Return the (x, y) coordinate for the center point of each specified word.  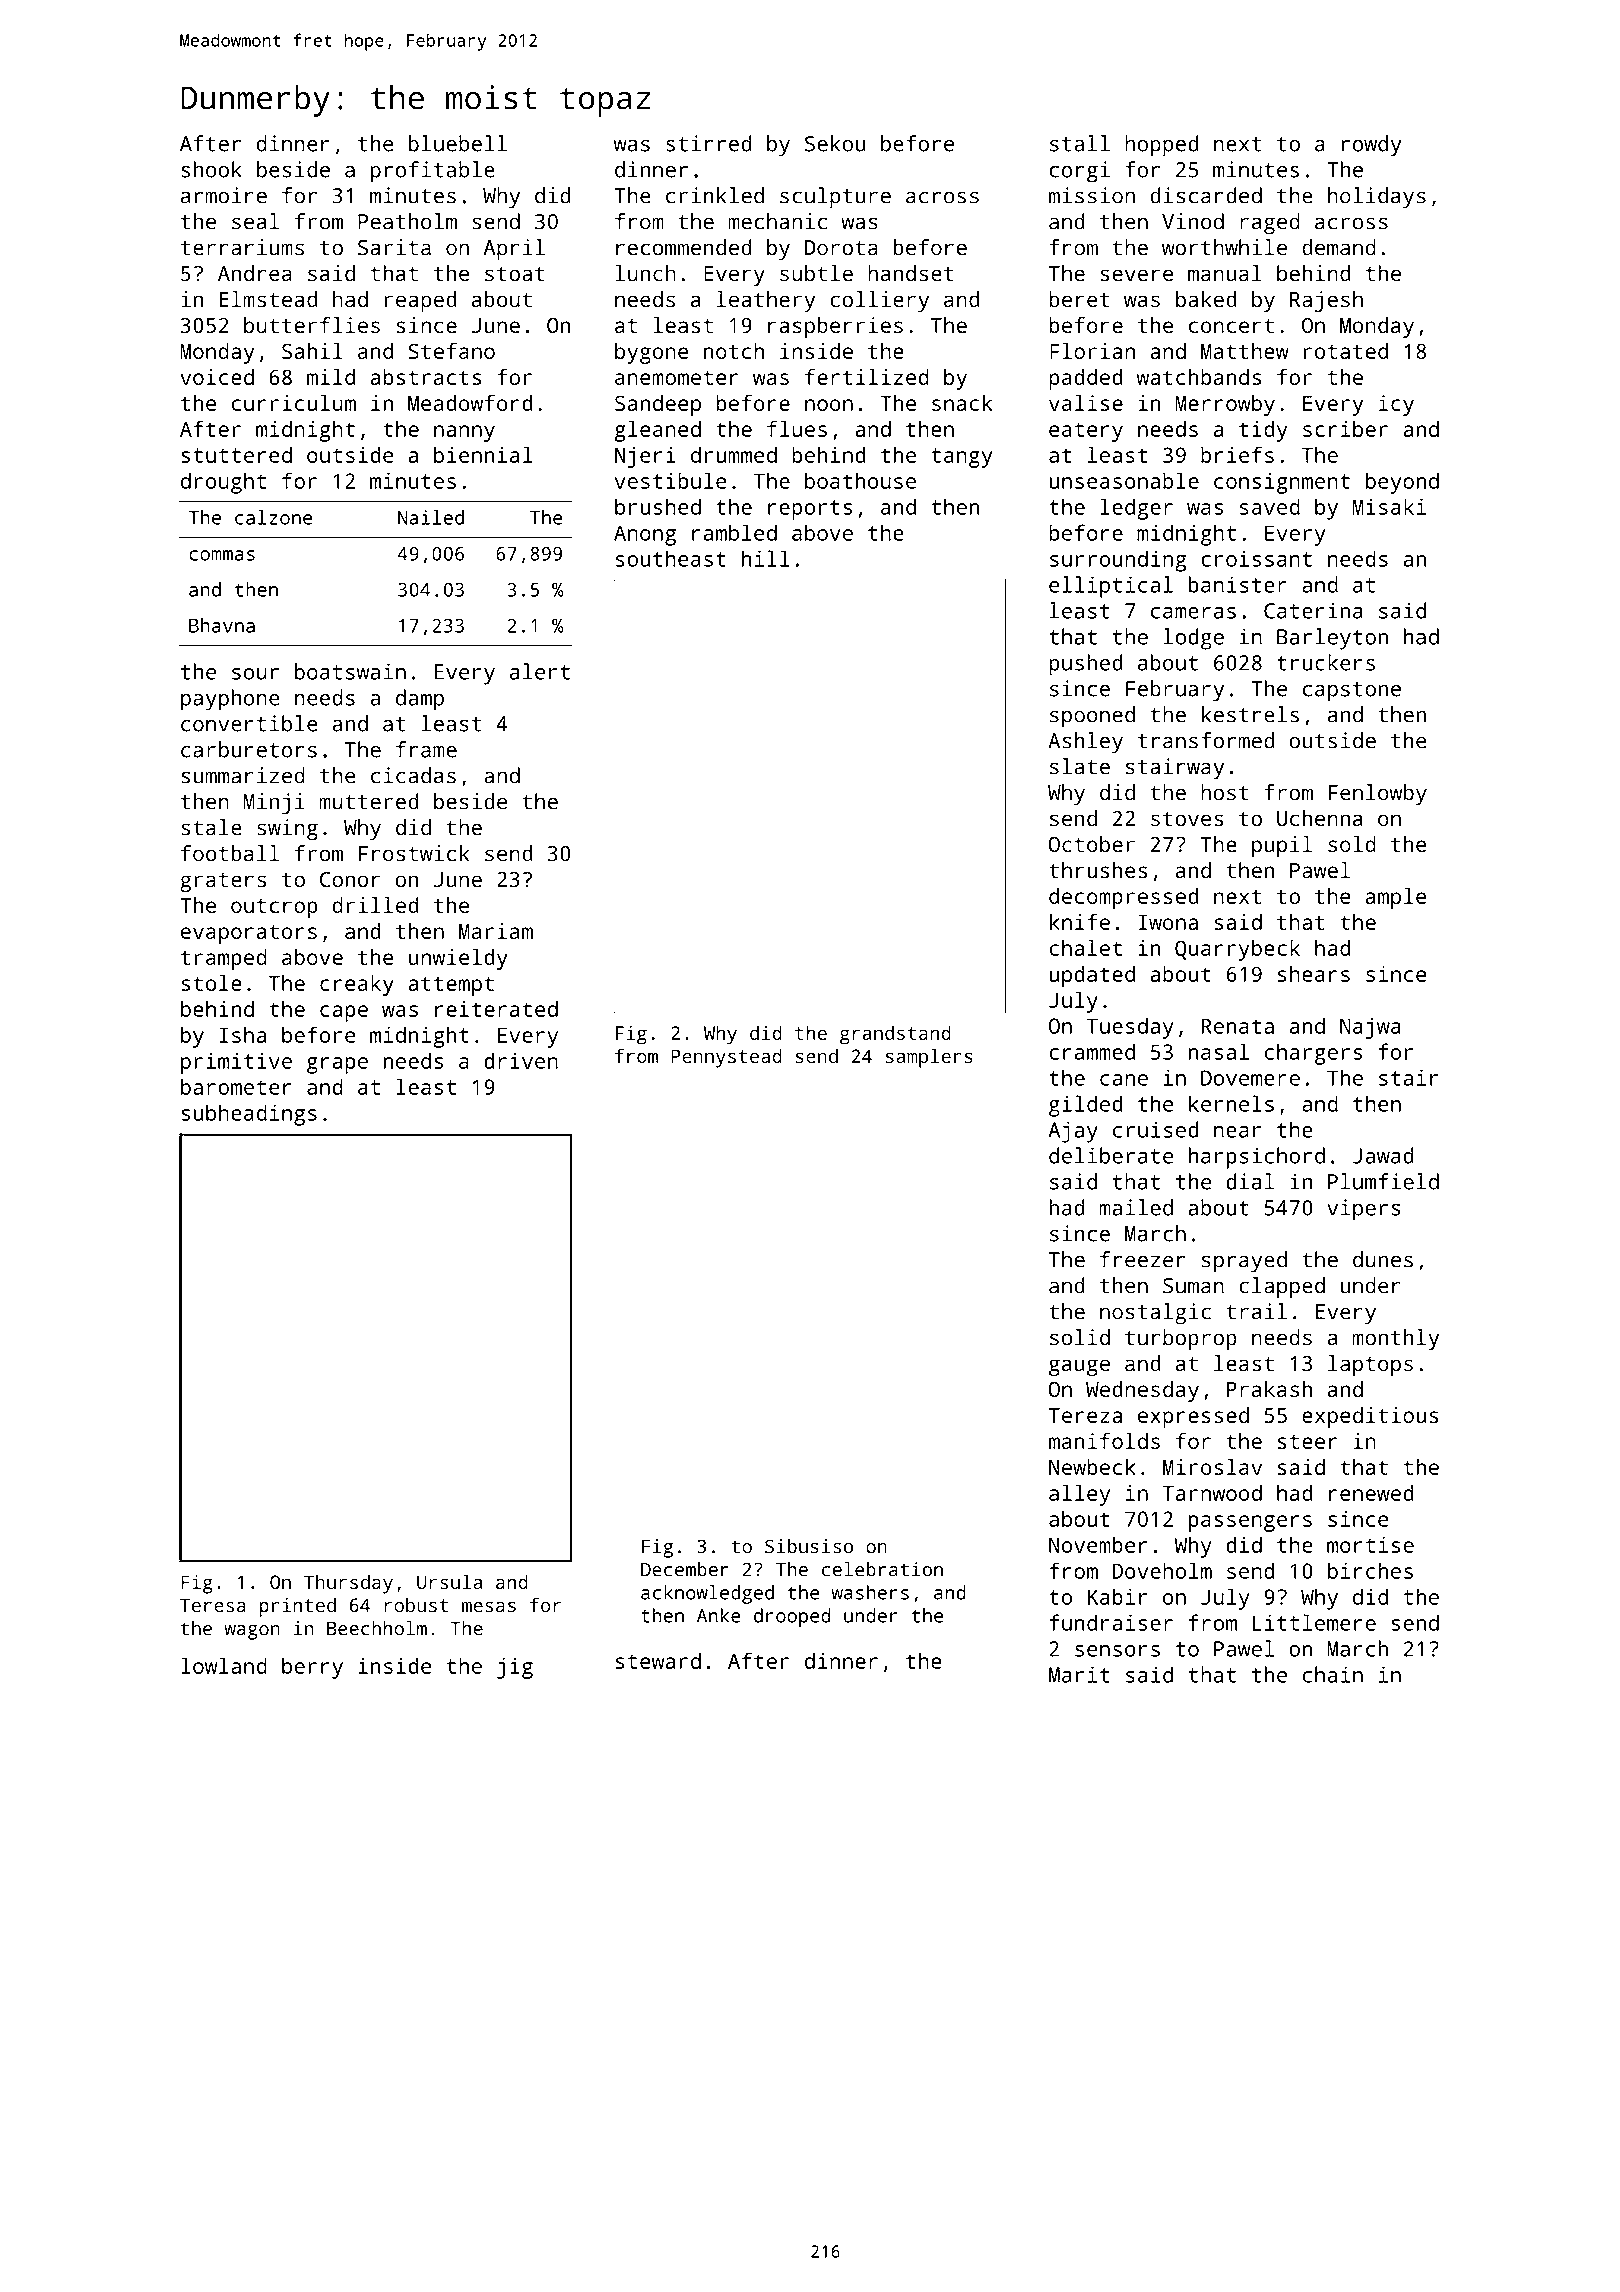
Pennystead (726, 1058)
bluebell (458, 143)
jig (515, 1668)
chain (1333, 1674)
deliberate (1111, 1155)
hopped (1161, 146)
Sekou (835, 143)
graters (223, 882)
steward (658, 1661)
